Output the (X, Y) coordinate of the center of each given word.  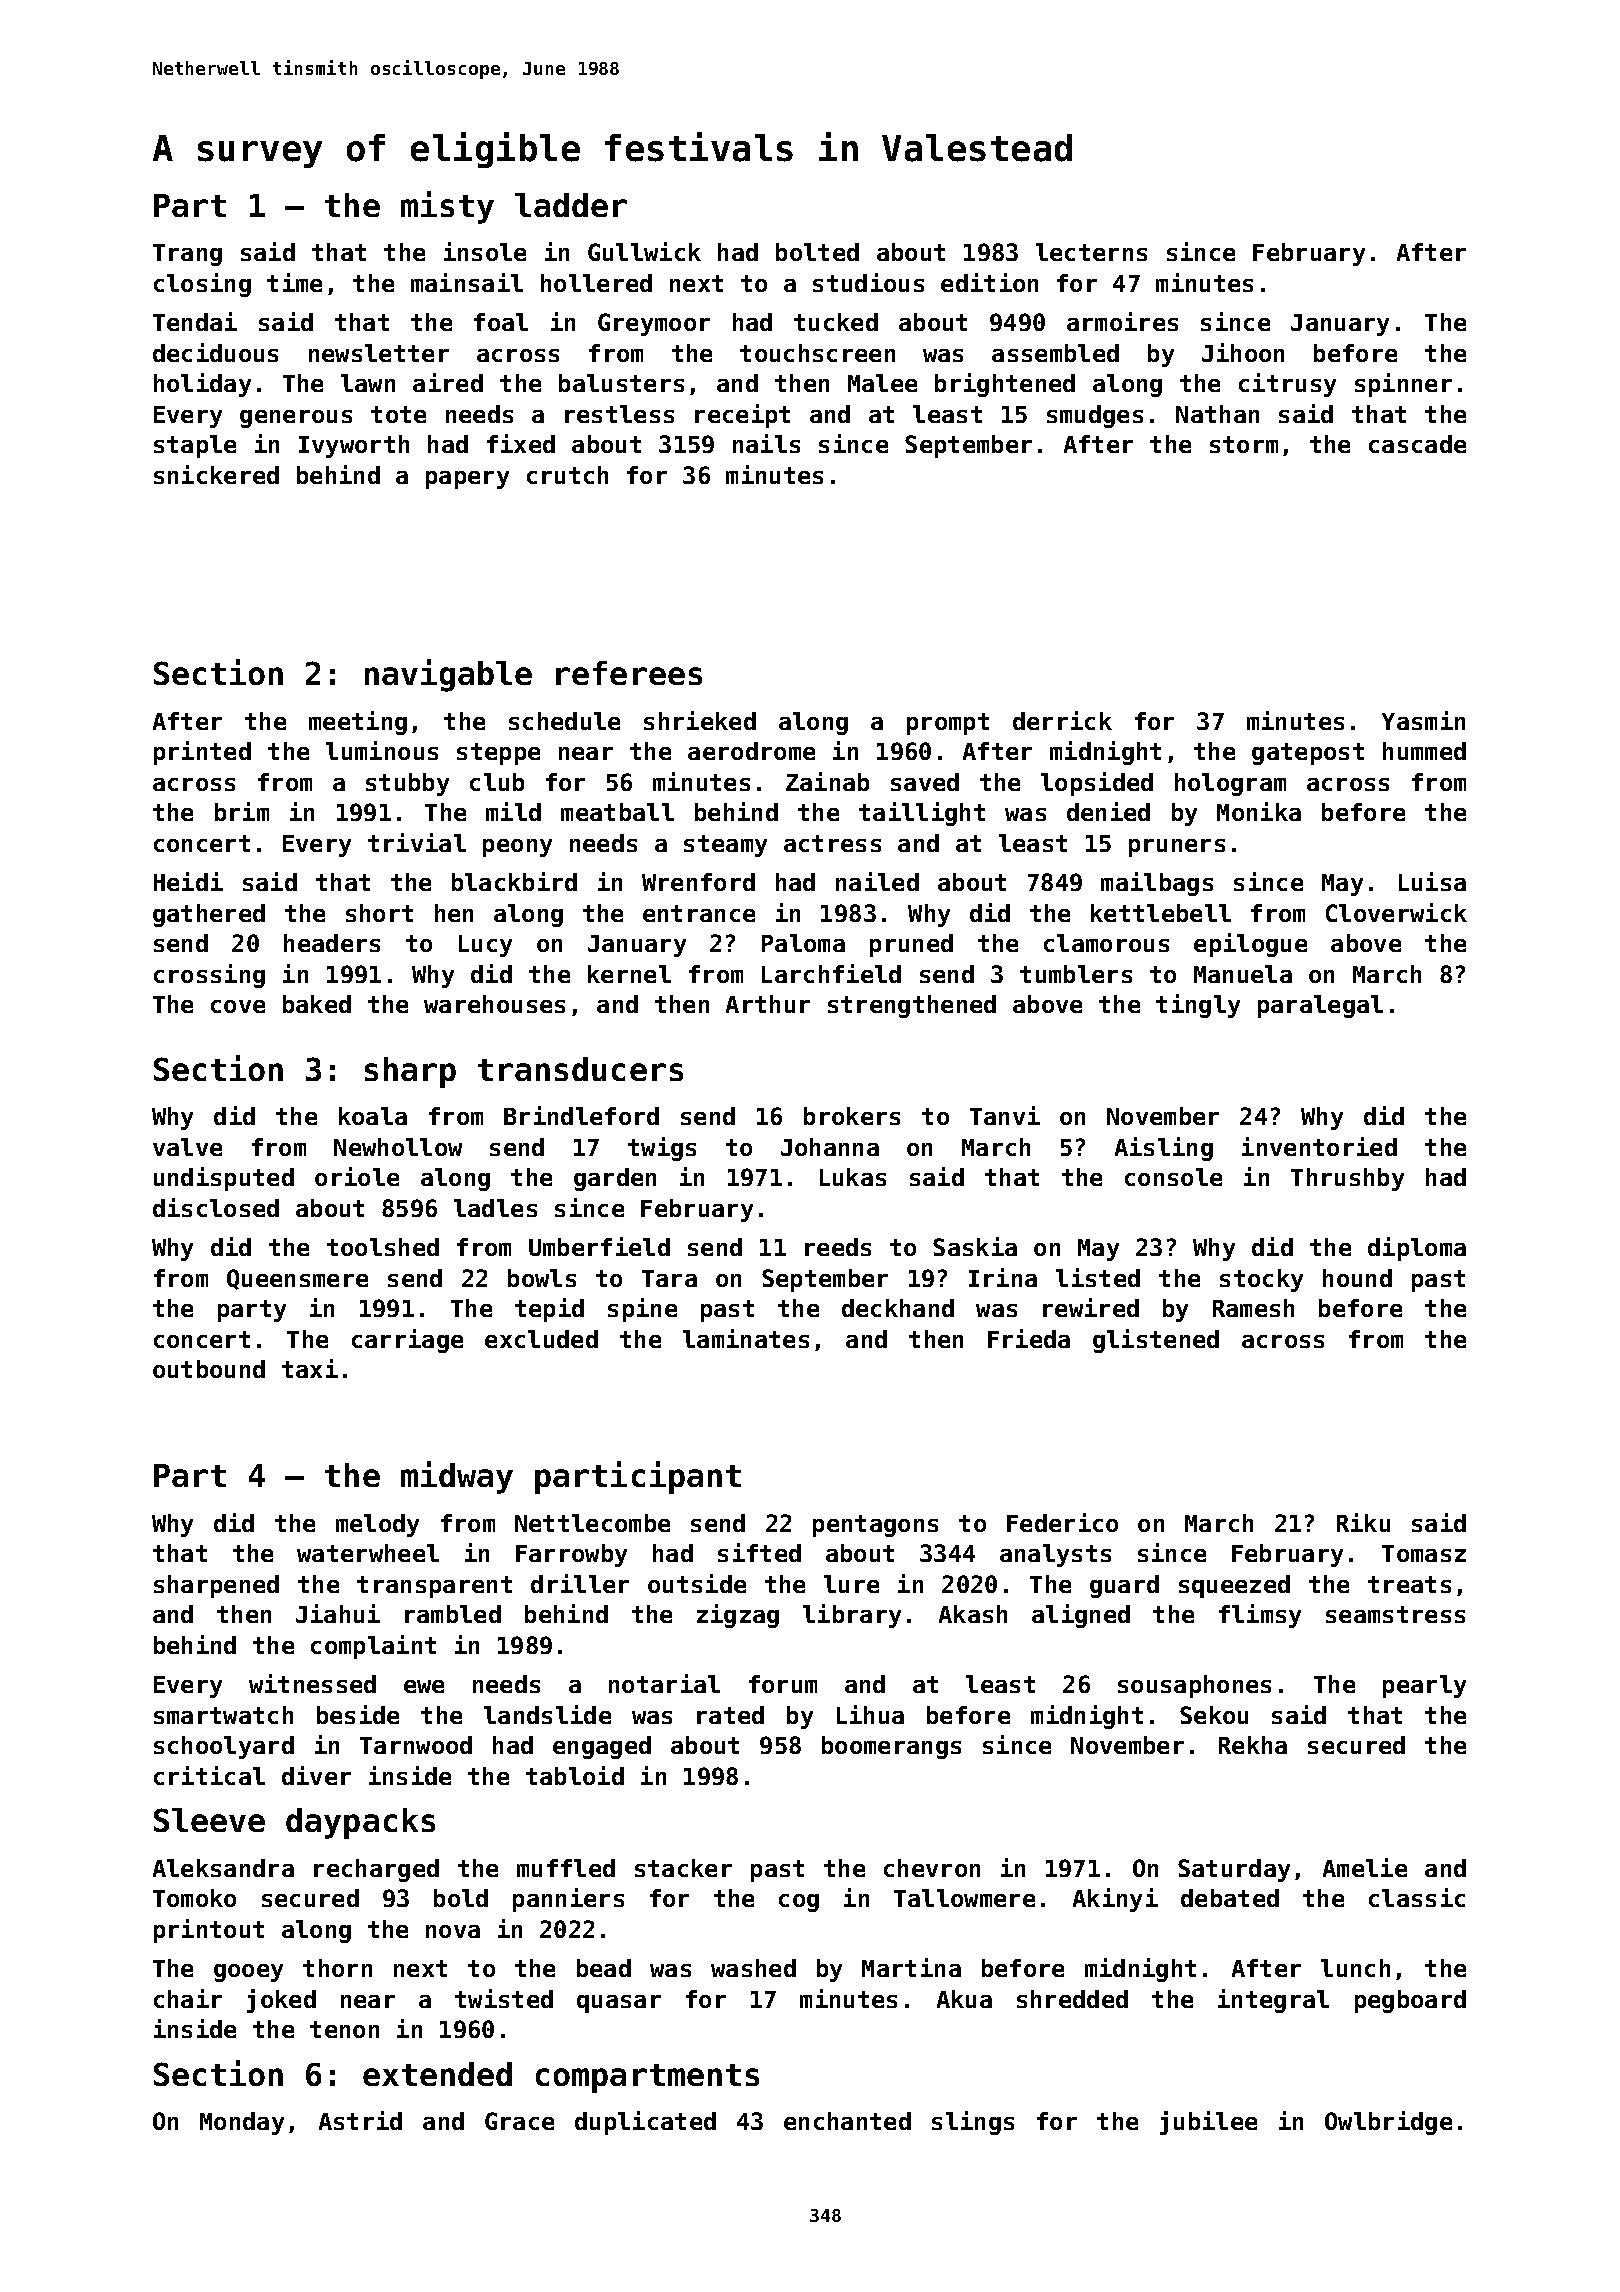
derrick (1062, 720)
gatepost (1308, 754)
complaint (373, 1647)
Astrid (360, 2120)
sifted (759, 1552)
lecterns (1091, 252)
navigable (448, 675)
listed (1098, 1277)
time (294, 282)
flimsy (1260, 1616)
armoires (1122, 321)
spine (642, 1310)
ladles (495, 1208)
